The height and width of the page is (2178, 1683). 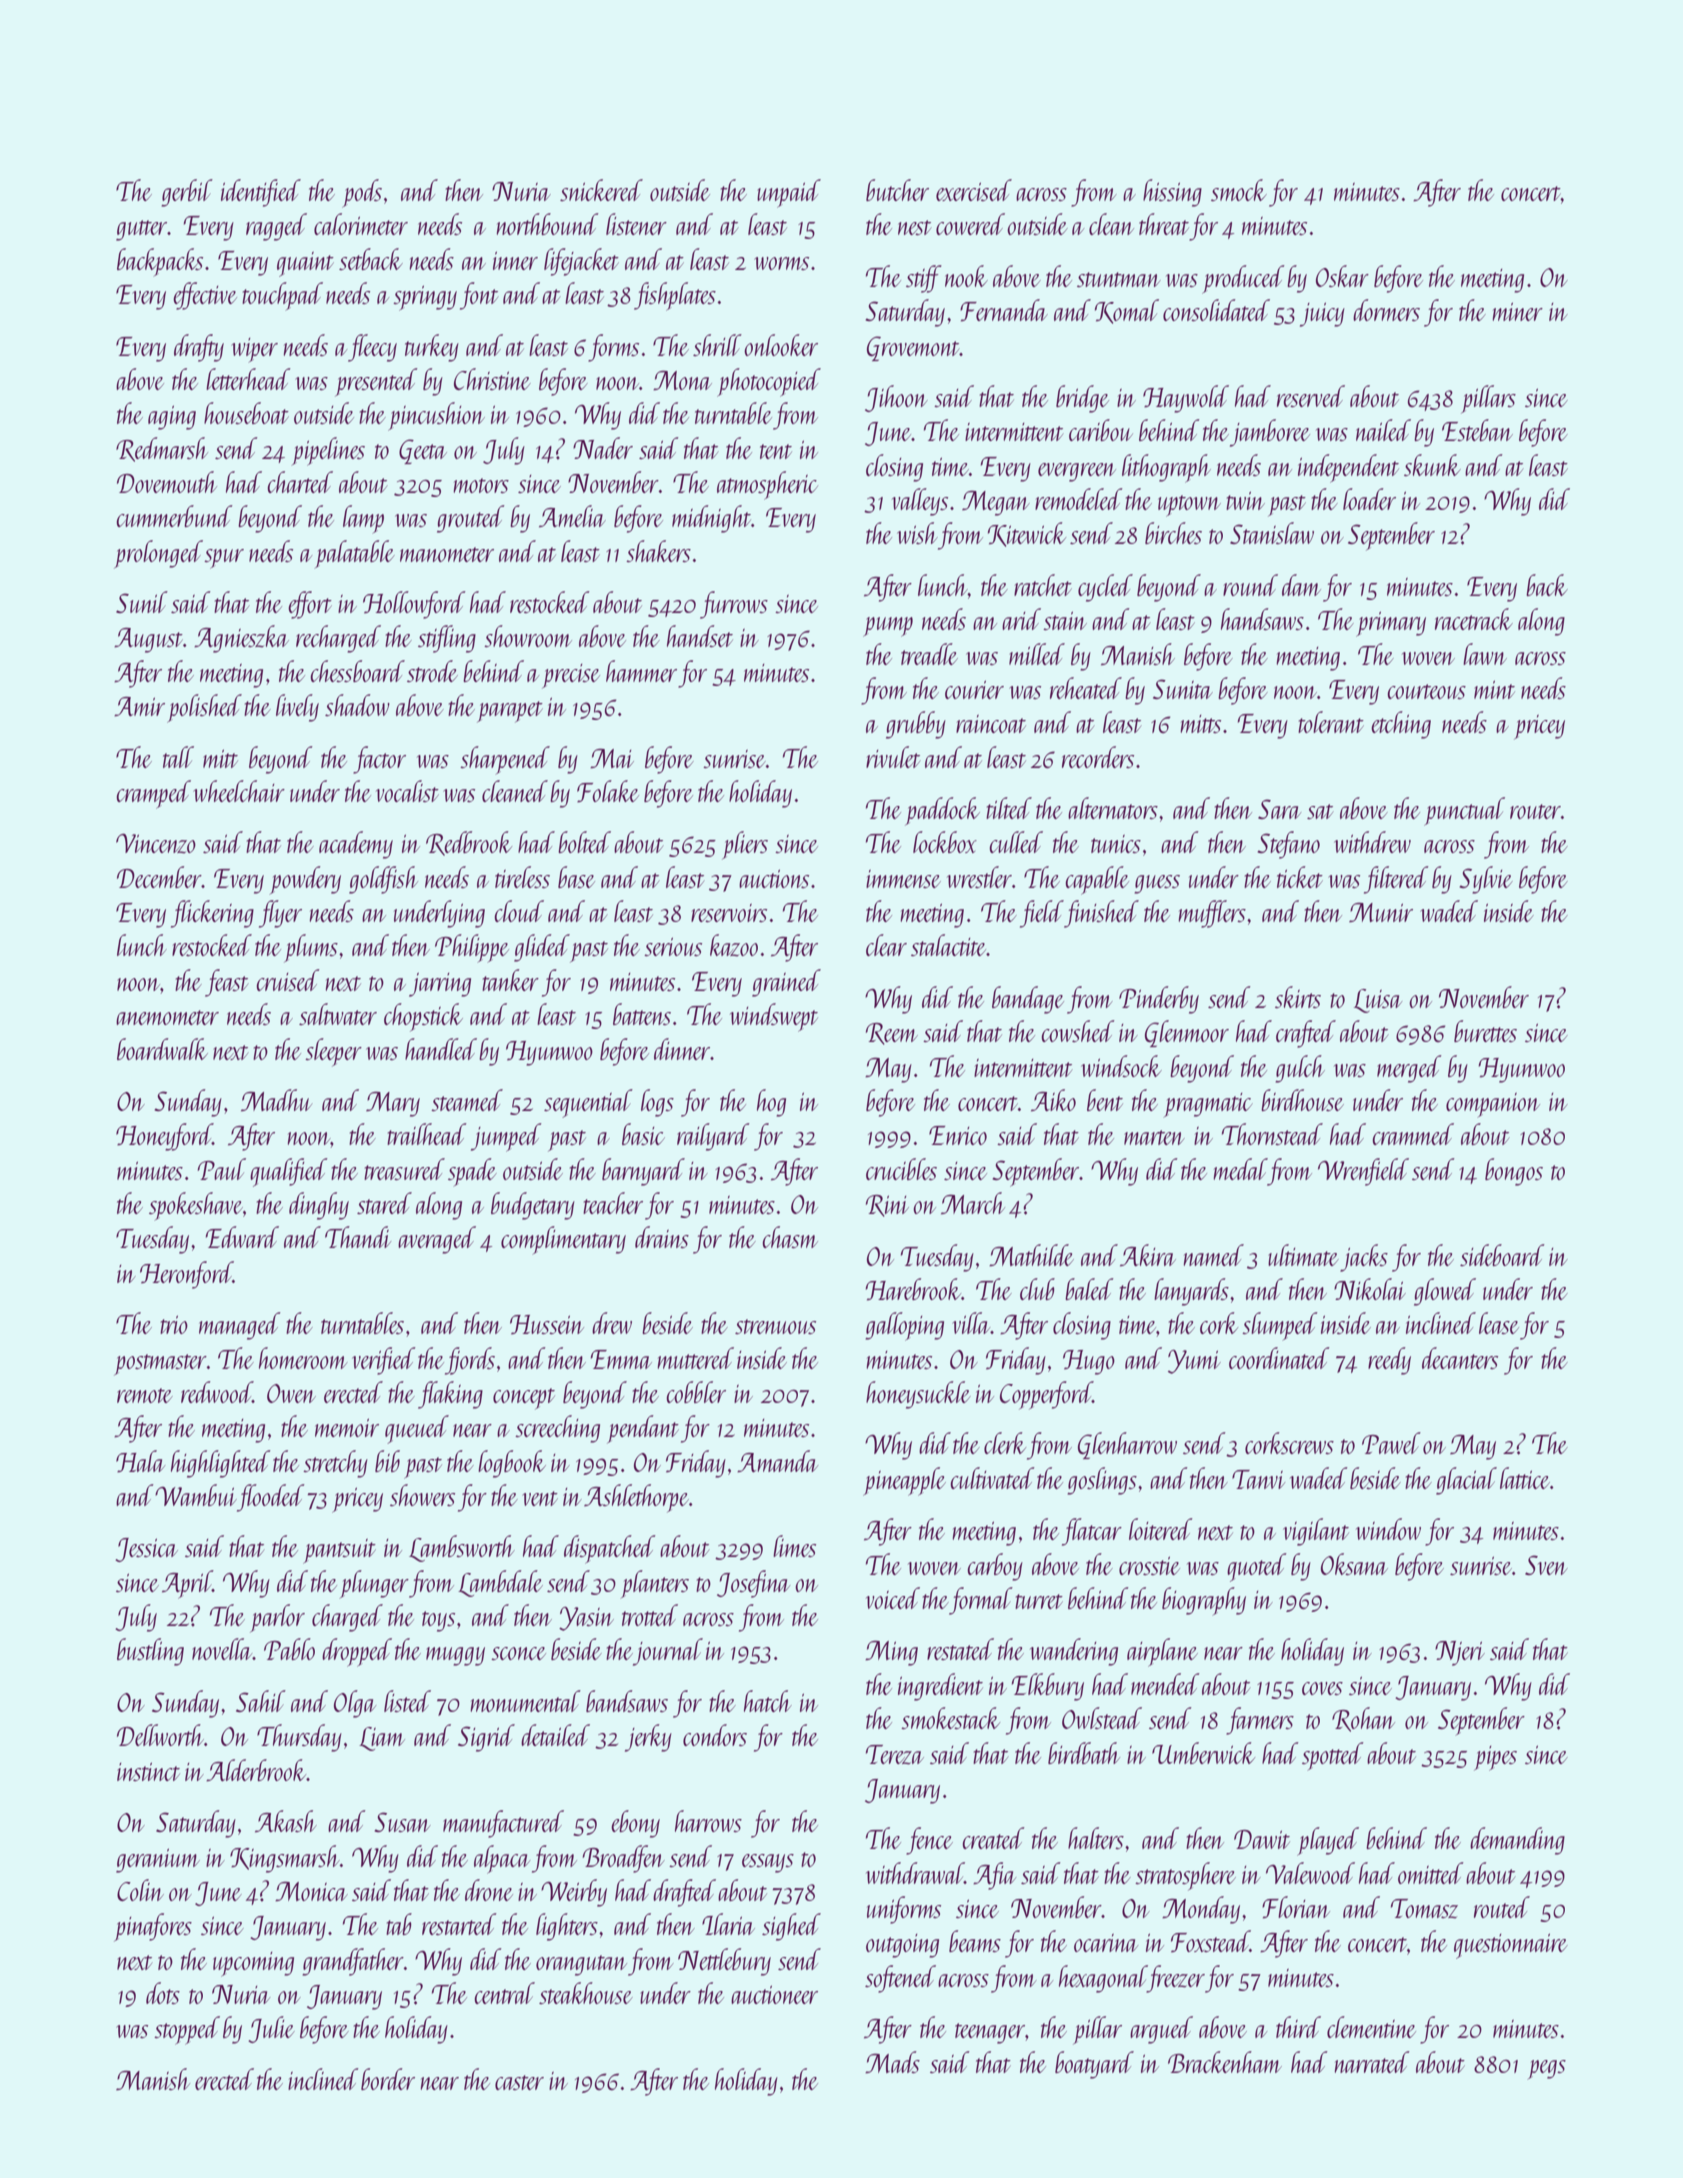 What do you see at coordinates (362, 193) in the page?
I see `pods` at bounding box center [362, 193].
